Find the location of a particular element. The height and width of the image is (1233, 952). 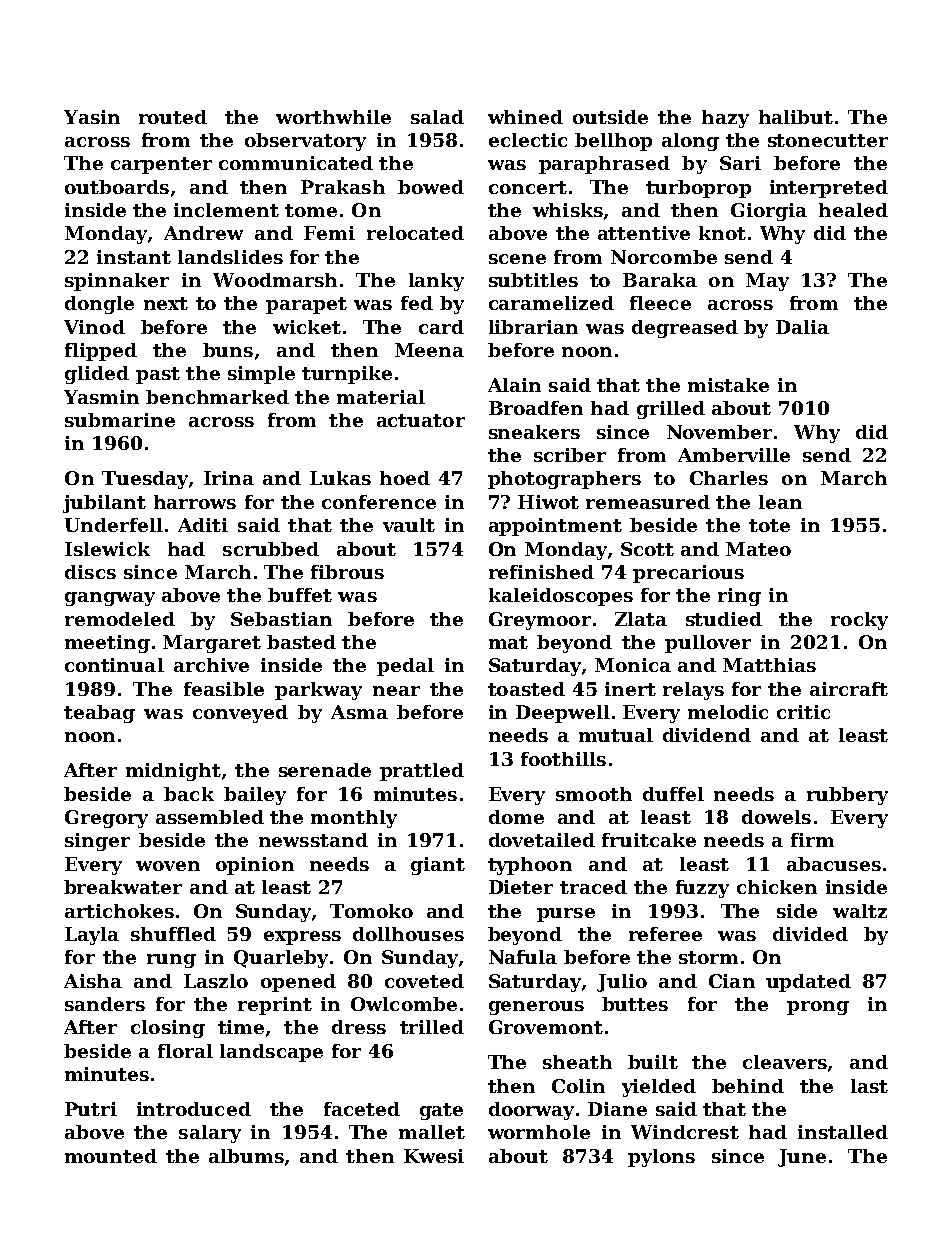

eclectic is located at coordinates (528, 140).
